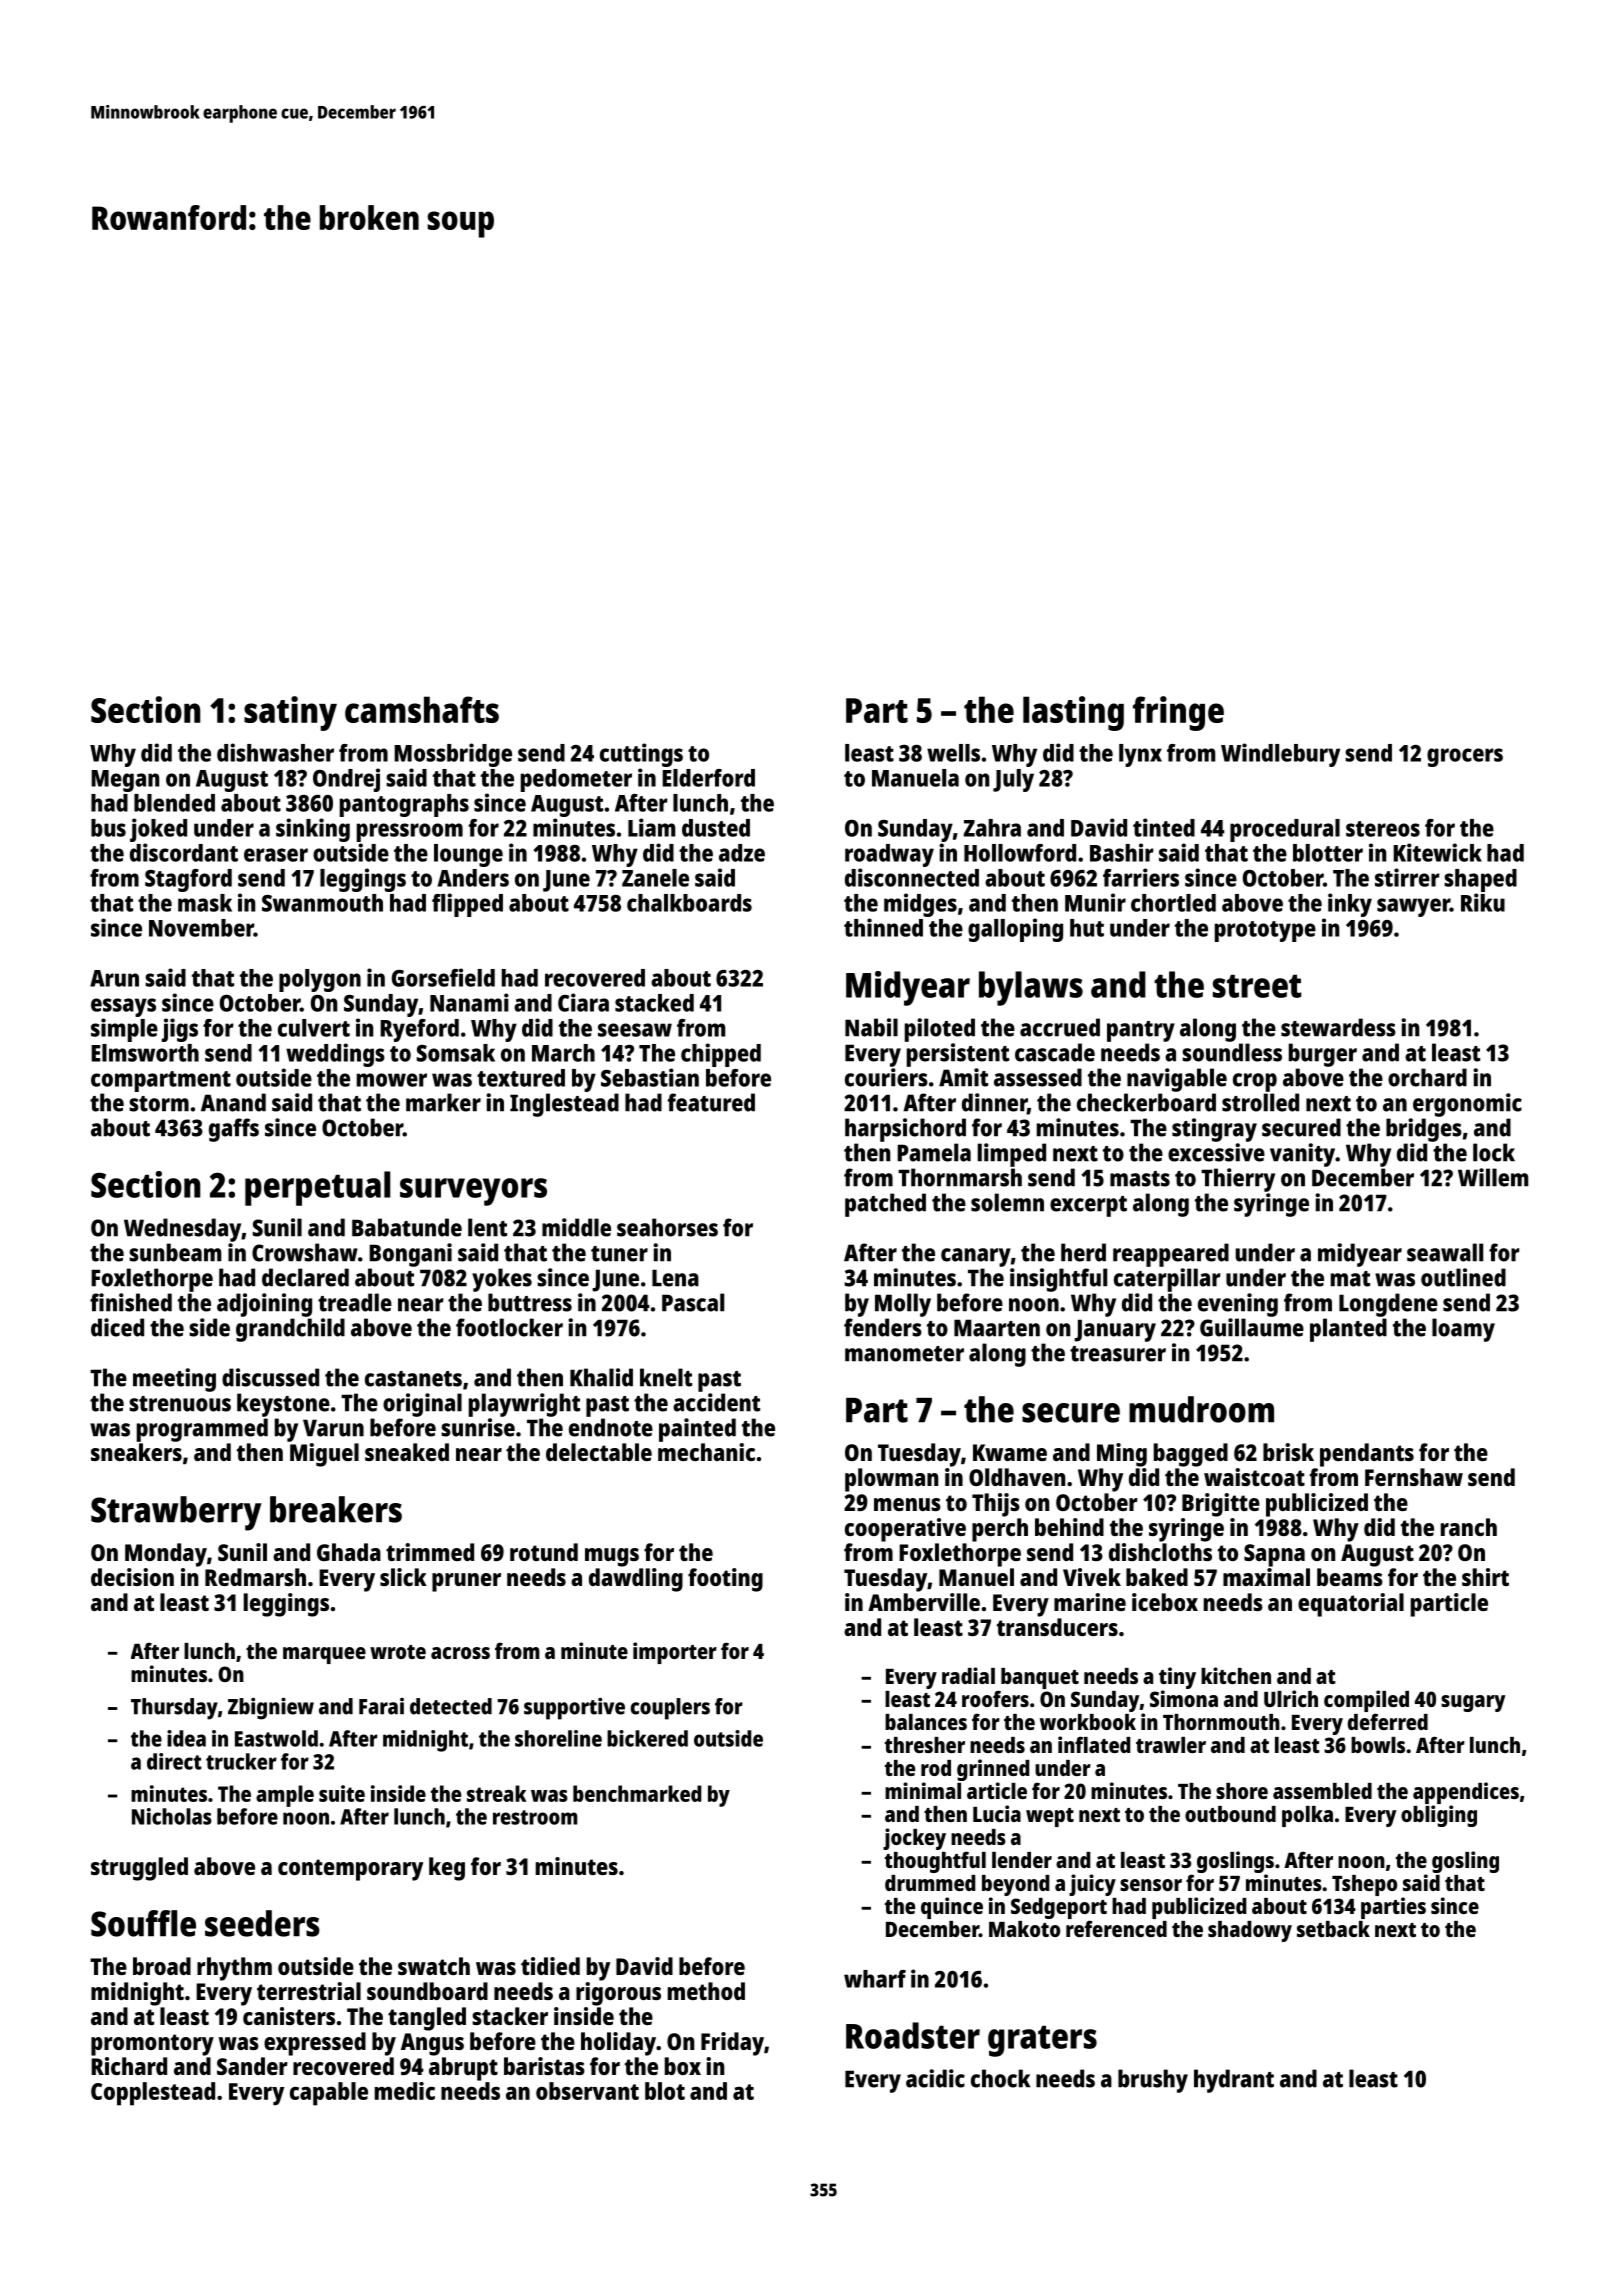  What do you see at coordinates (1073, 713) in the screenshot?
I see `lasting` at bounding box center [1073, 713].
